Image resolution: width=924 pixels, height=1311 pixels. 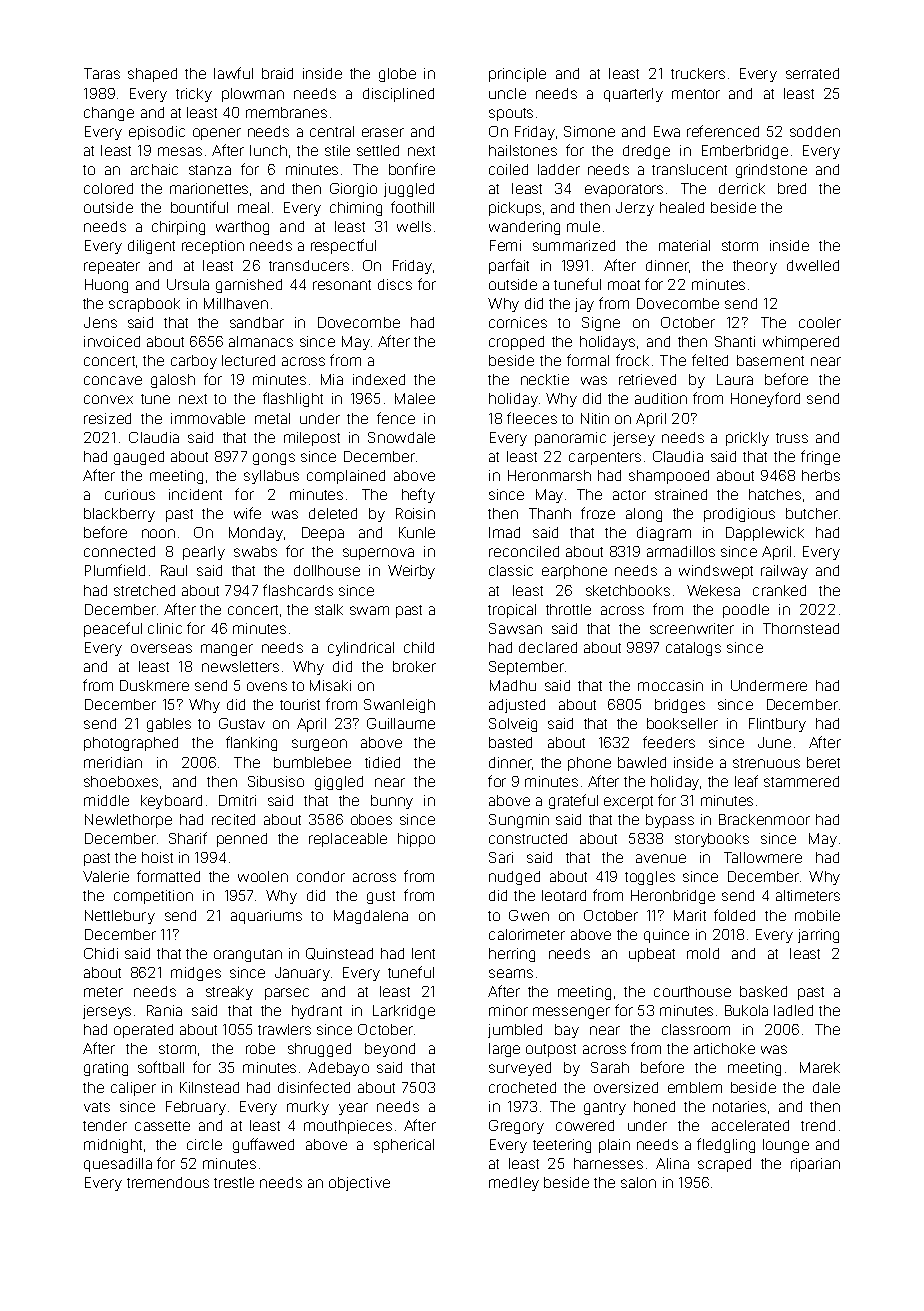 I want to click on Nettlebury, so click(x=120, y=917).
